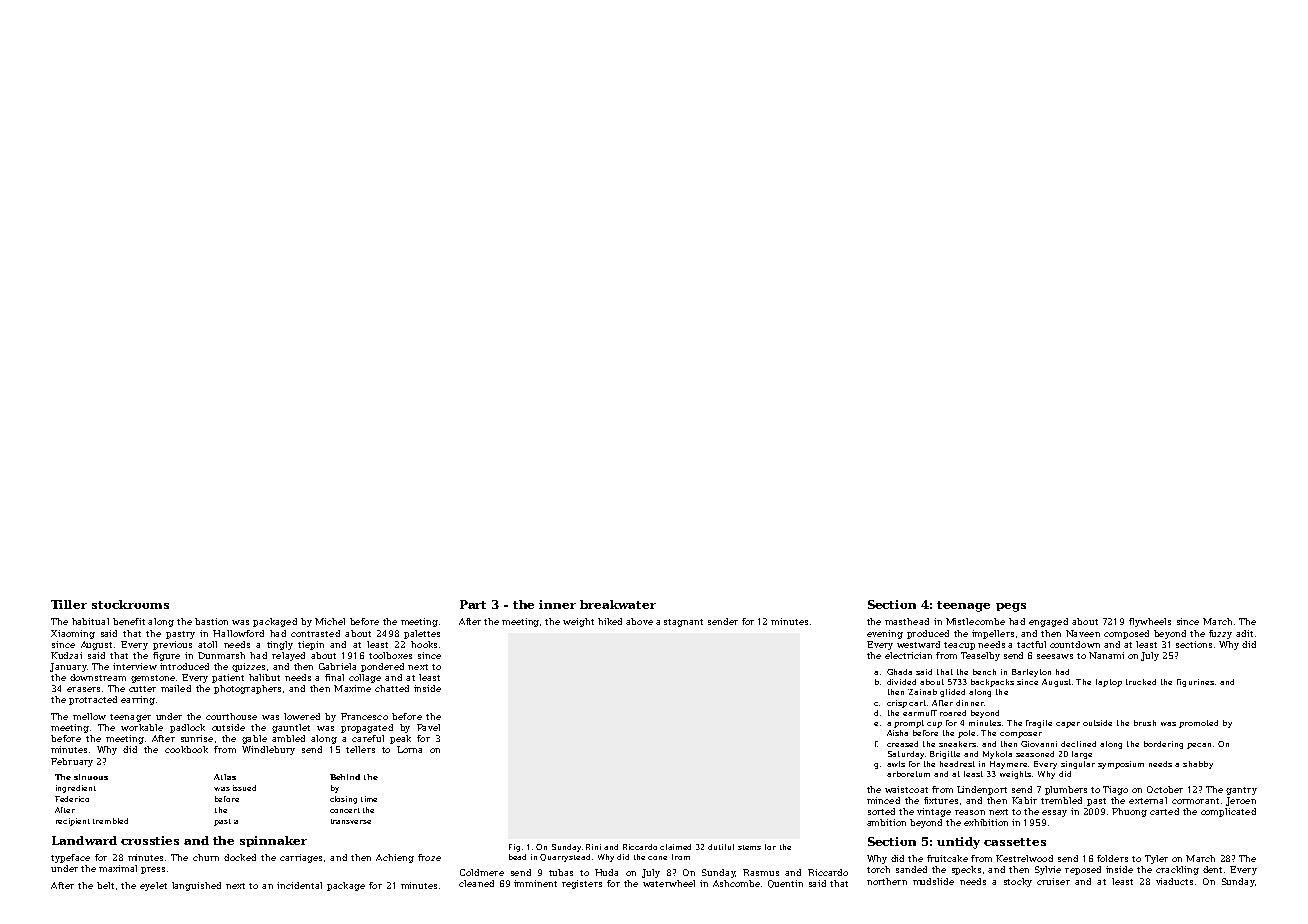 This screenshot has height=924, width=1308. I want to click on flywheels, so click(1150, 622).
